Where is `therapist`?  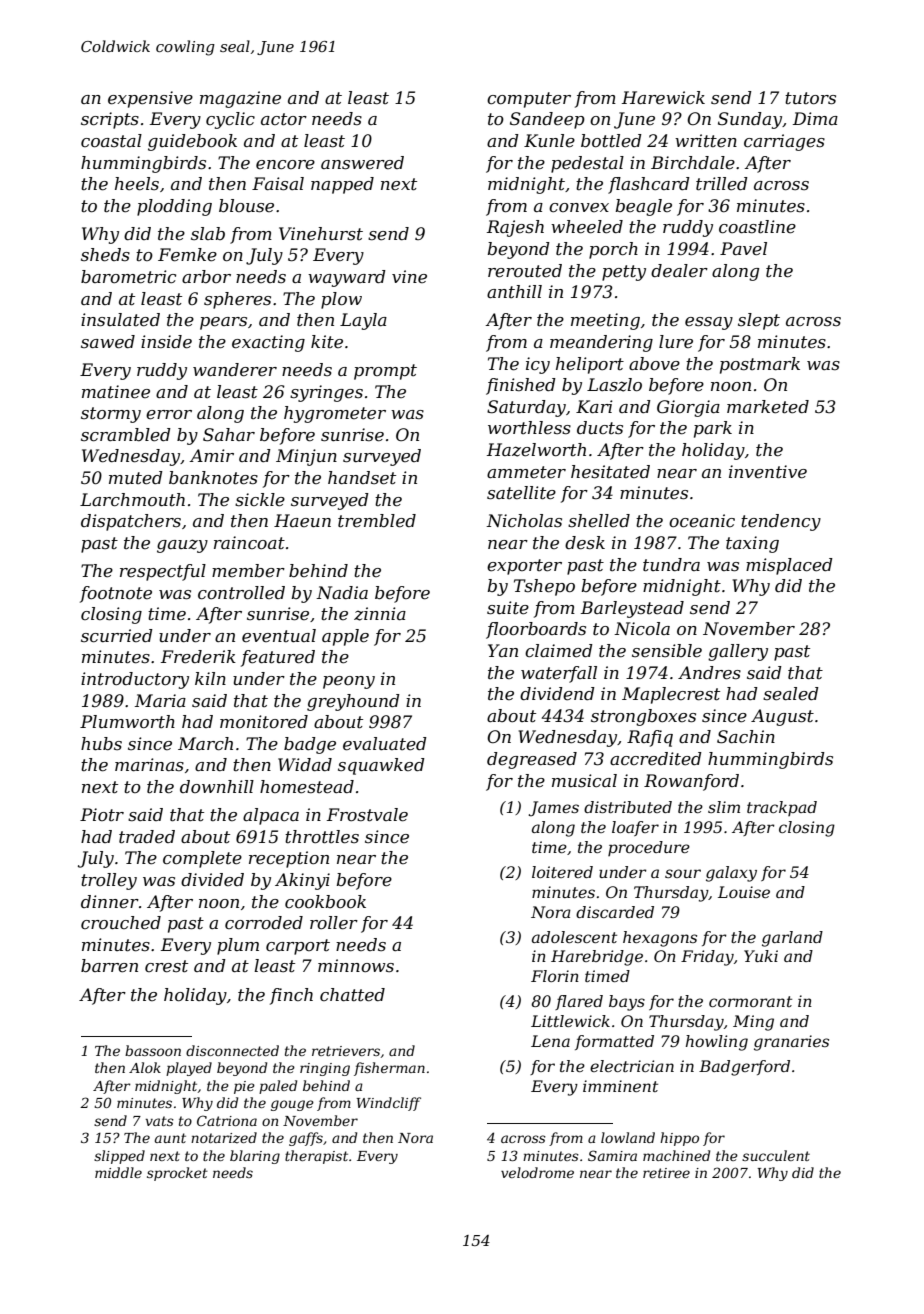
therapist is located at coordinates (316, 1157).
